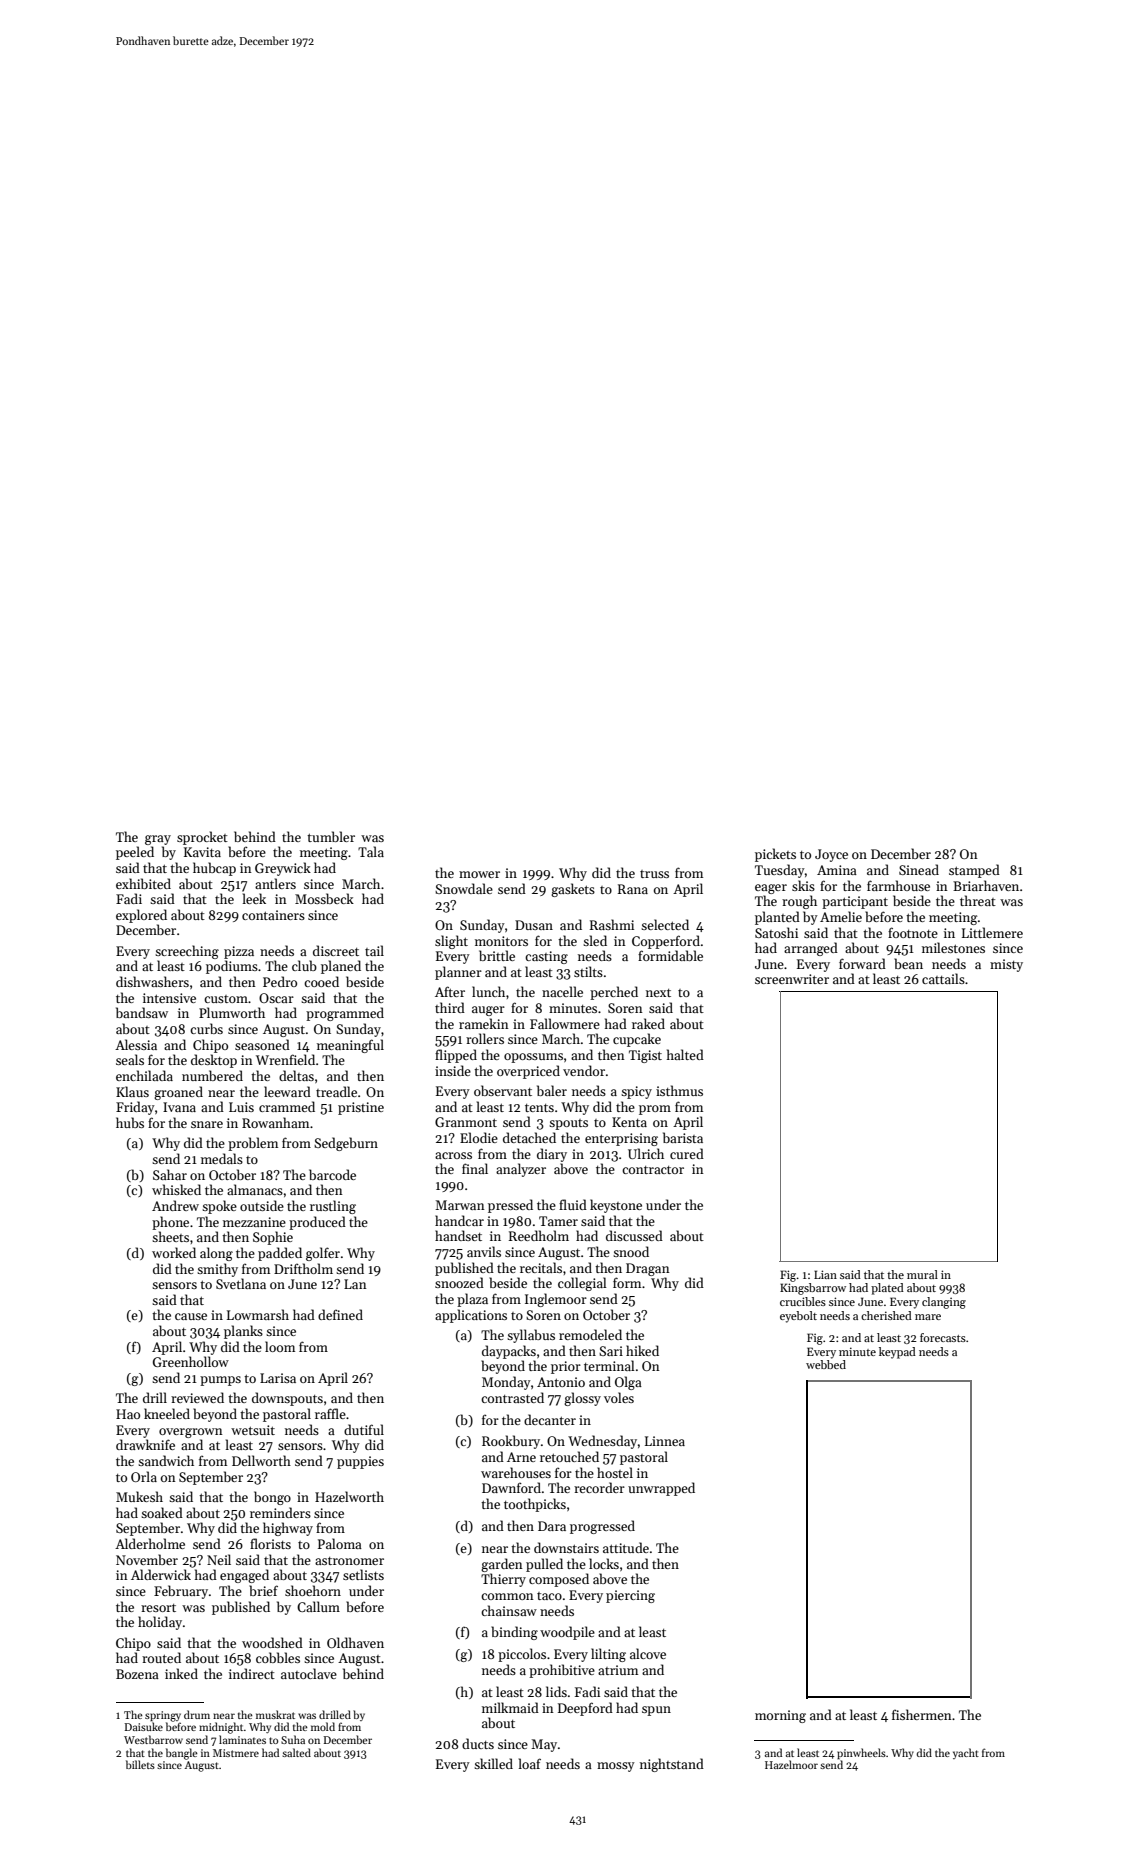  What do you see at coordinates (278, 1657) in the screenshot?
I see `cobbles` at bounding box center [278, 1657].
